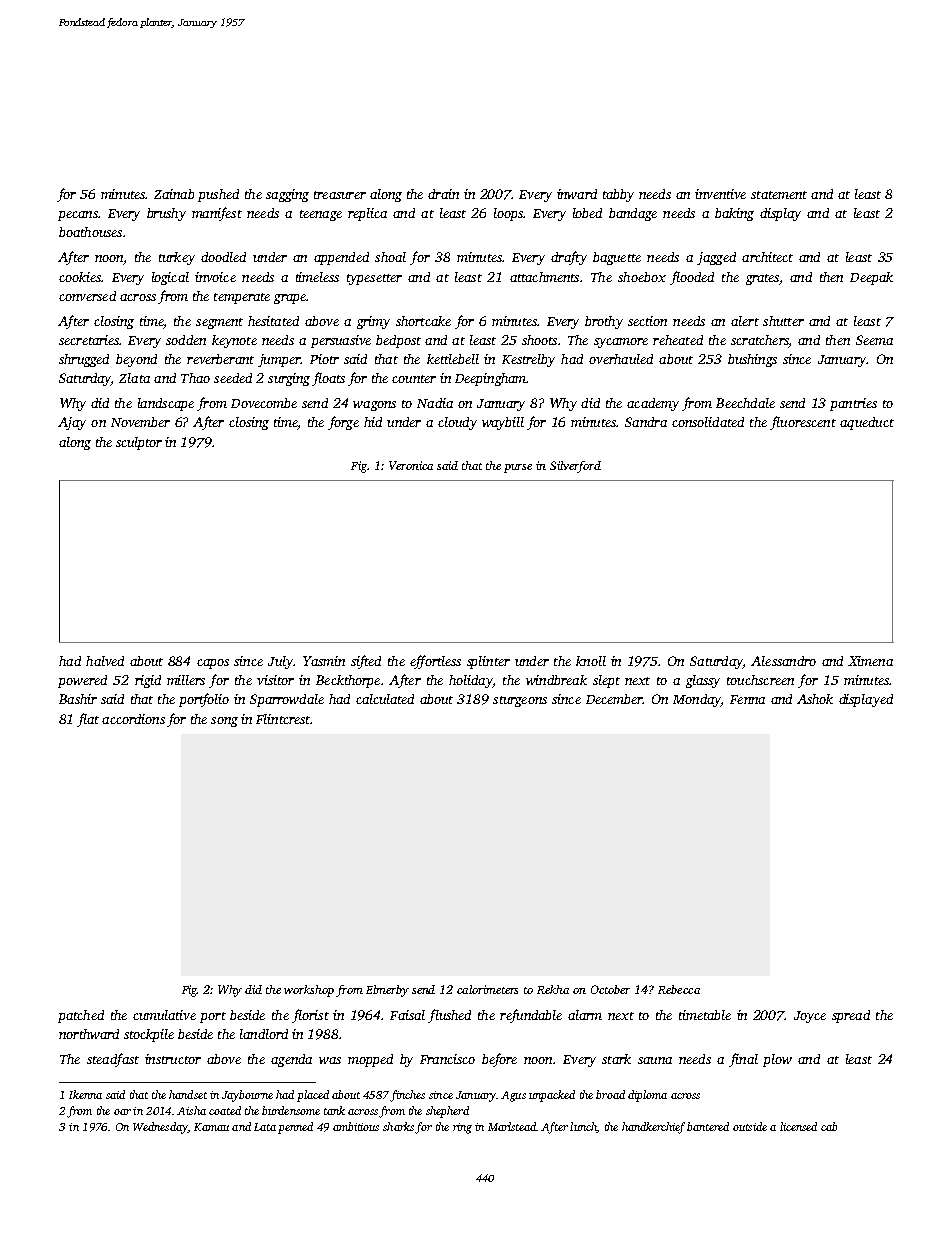 The height and width of the screenshot is (1233, 952). I want to click on Jaybourne, so click(247, 1096).
